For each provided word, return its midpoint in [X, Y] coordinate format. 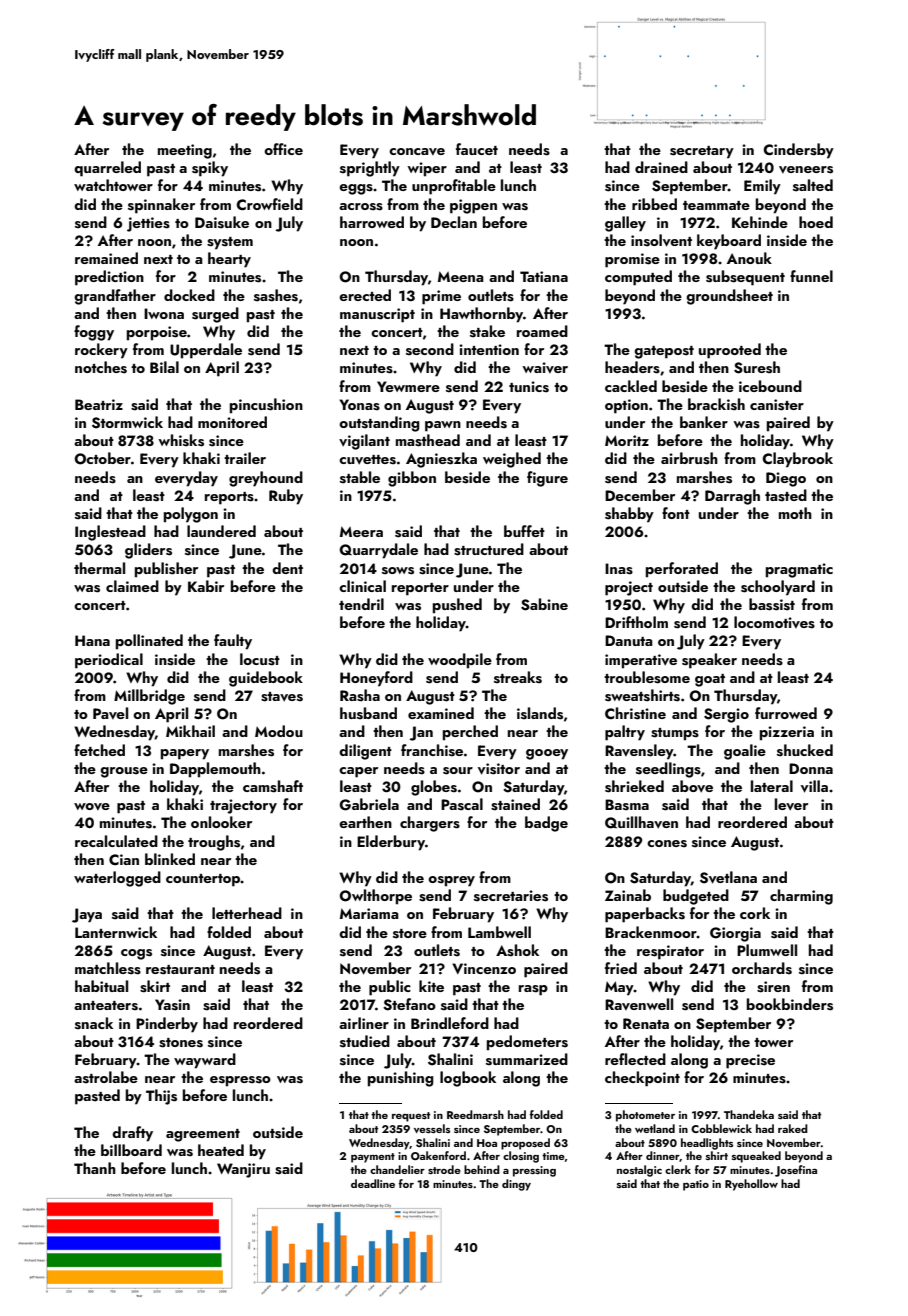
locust [260, 659]
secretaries [511, 896]
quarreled [107, 169]
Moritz [627, 440]
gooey [547, 754]
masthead [428, 440]
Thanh [95, 1168]
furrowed [786, 713]
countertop [203, 880]
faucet [477, 149]
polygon [191, 515]
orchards [762, 968]
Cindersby [799, 151]
